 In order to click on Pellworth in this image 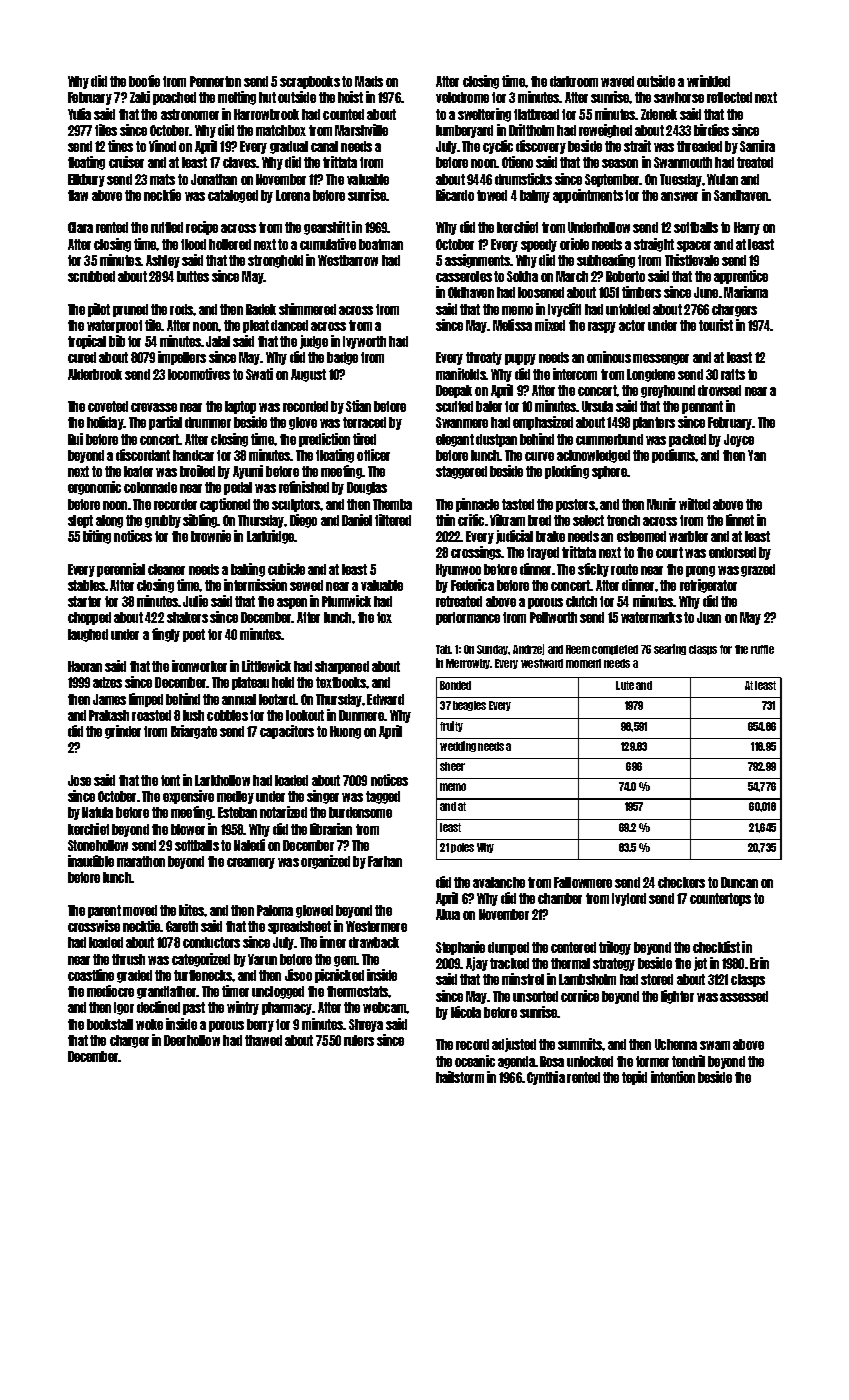, I will do `click(553, 617)`.
